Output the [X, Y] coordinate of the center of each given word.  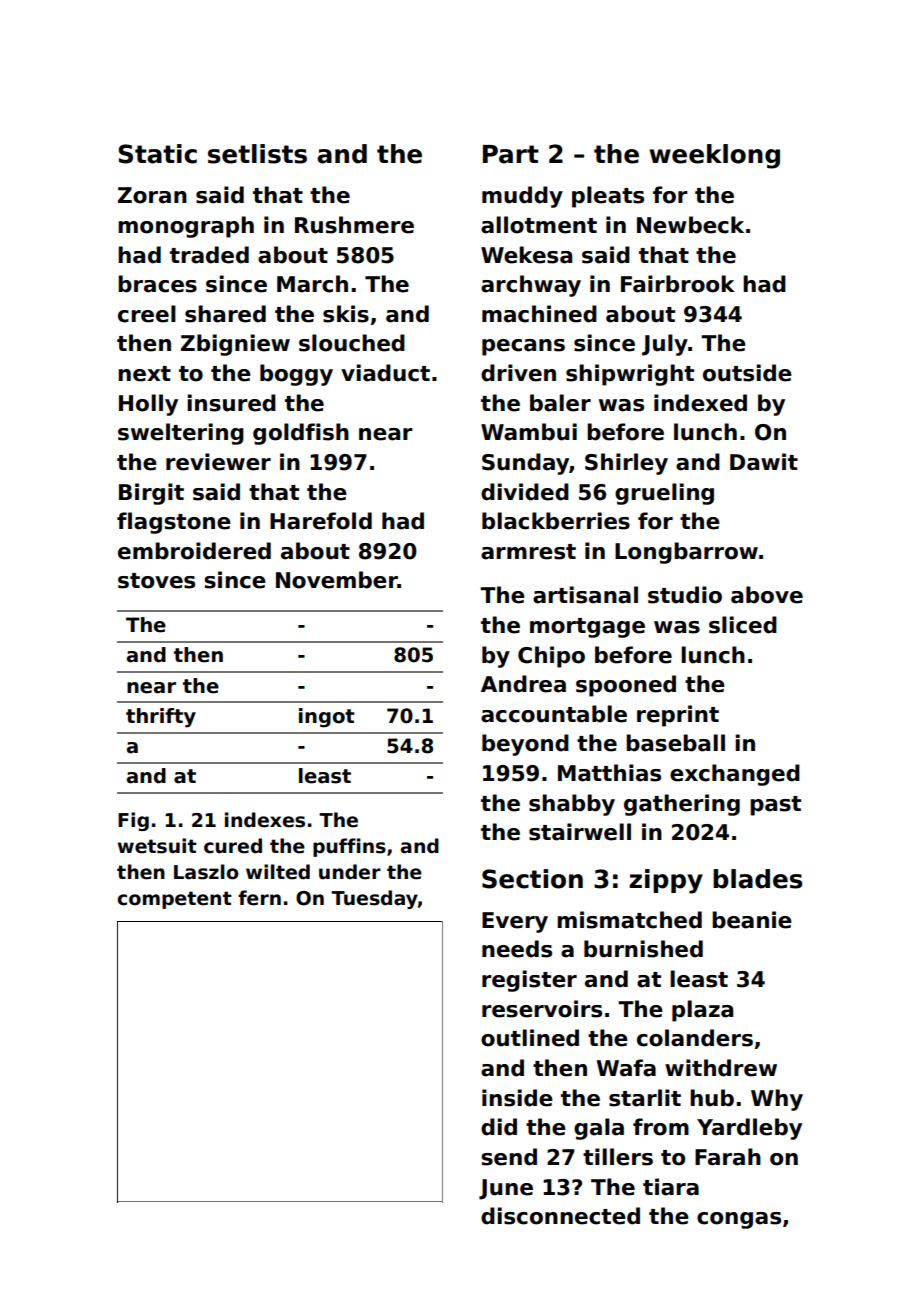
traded [209, 255]
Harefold [321, 521]
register [529, 981]
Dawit [764, 462]
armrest [528, 552]
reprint [678, 716]
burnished [643, 949]
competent [174, 900]
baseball [675, 743]
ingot [327, 718]
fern [259, 898]
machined [539, 314]
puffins [349, 847]
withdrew [721, 1068]
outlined [530, 1038]
